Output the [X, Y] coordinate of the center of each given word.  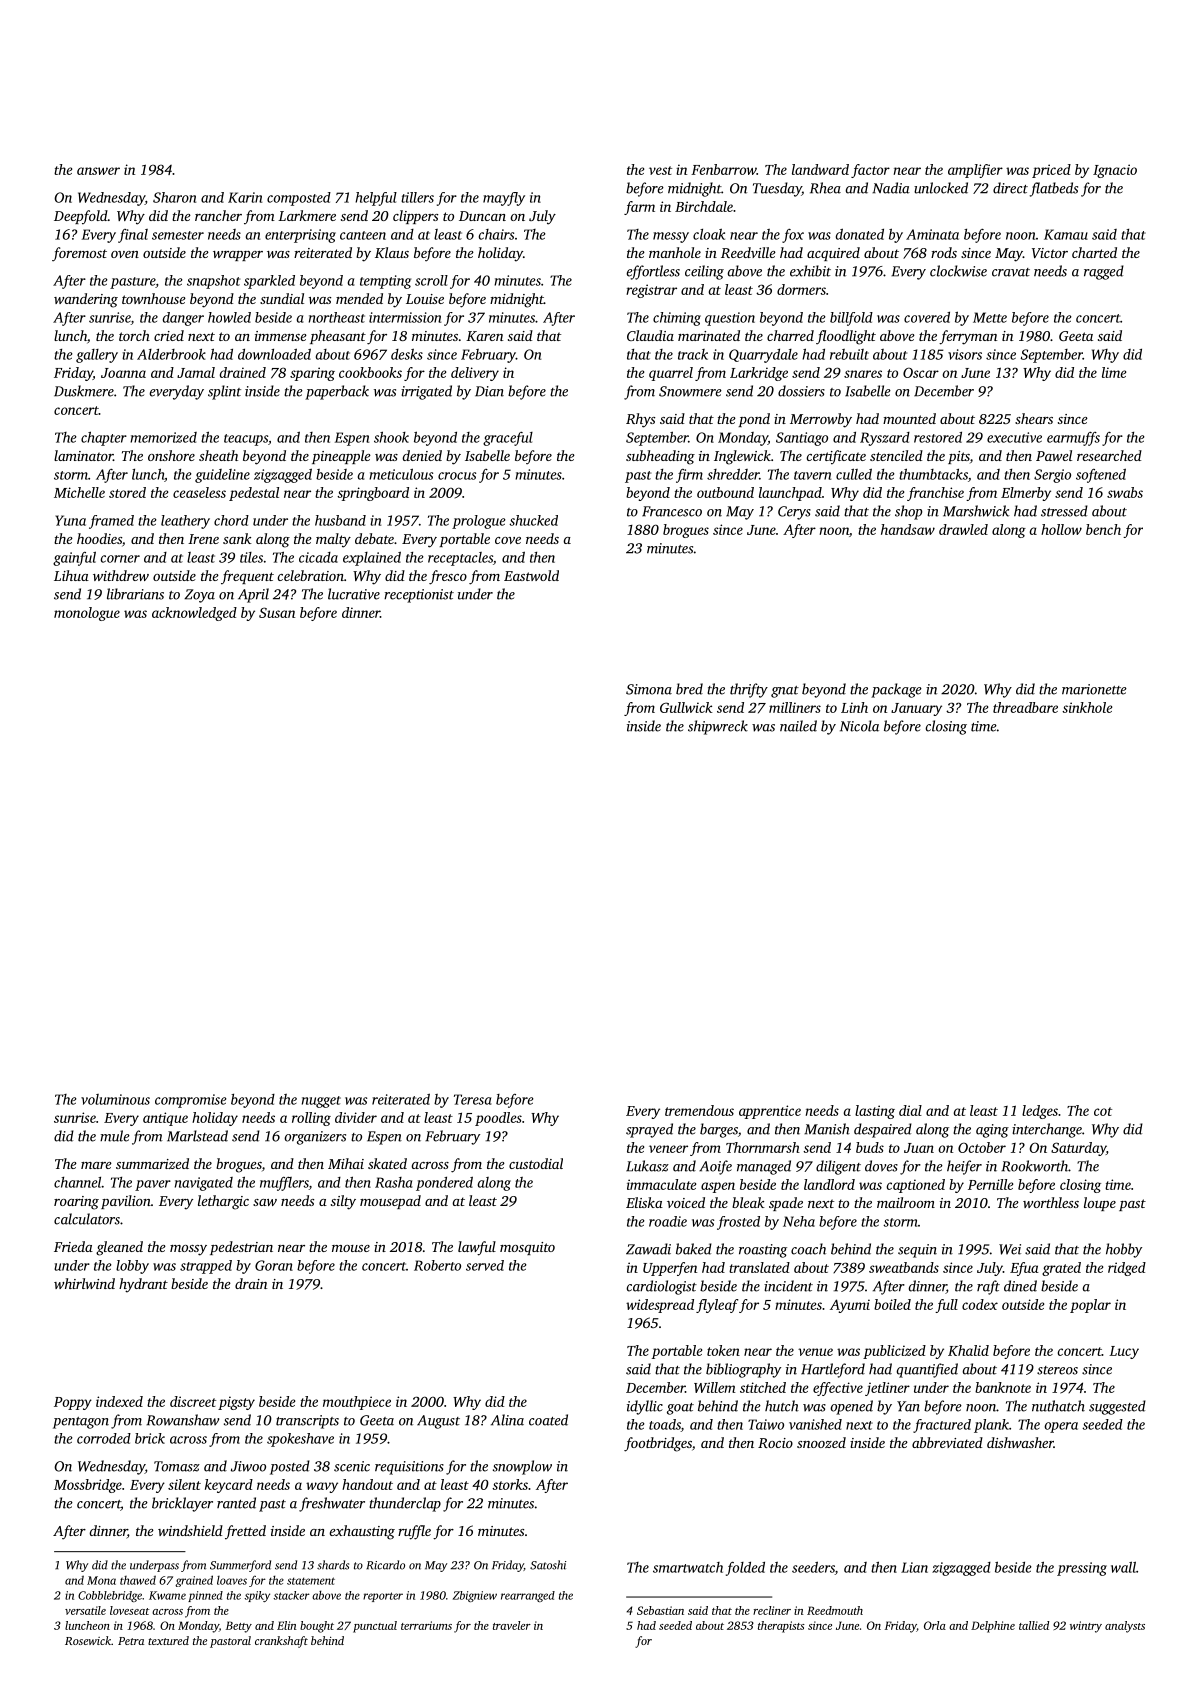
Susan [277, 612]
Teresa [473, 1099]
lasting [875, 1112]
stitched [763, 1387]
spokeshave [300, 1440]
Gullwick [686, 707]
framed [111, 522]
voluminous [115, 1099]
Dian [489, 391]
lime [1114, 372]
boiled [892, 1304]
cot [1103, 1111]
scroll [431, 280]
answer [98, 171]
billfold [851, 319]
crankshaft [281, 1642]
